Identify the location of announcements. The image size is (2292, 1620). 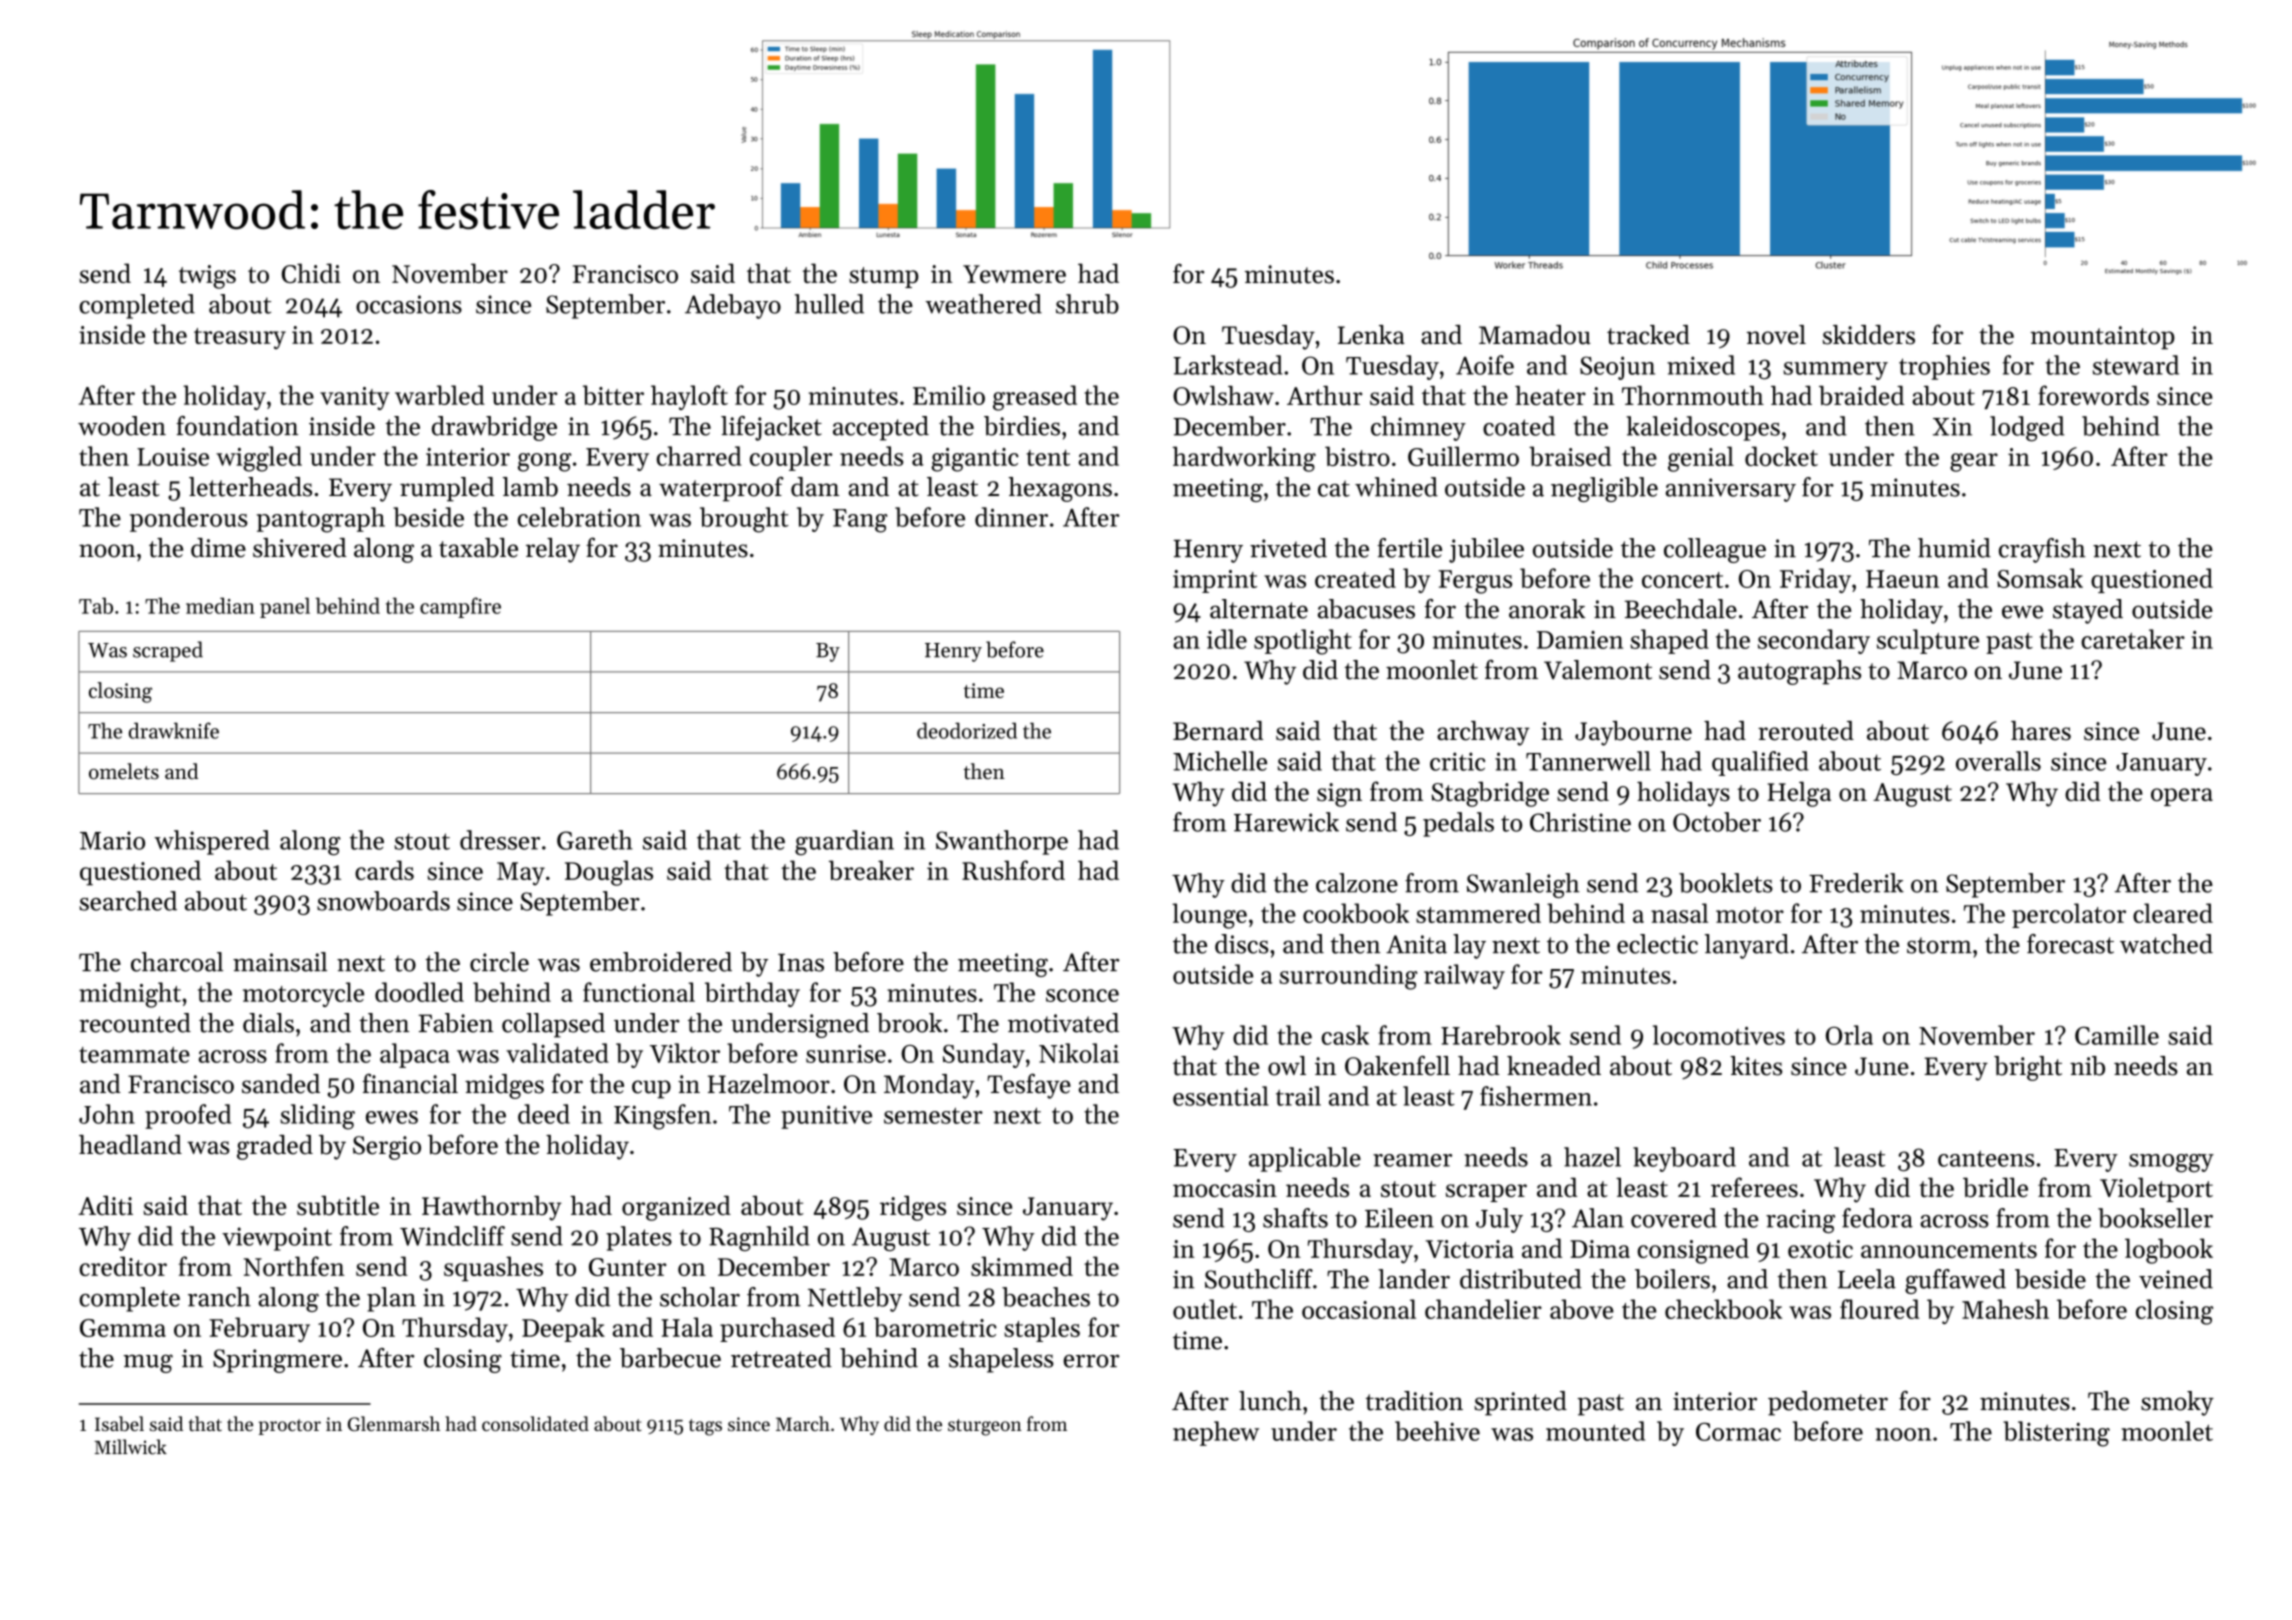
(1949, 1250).
